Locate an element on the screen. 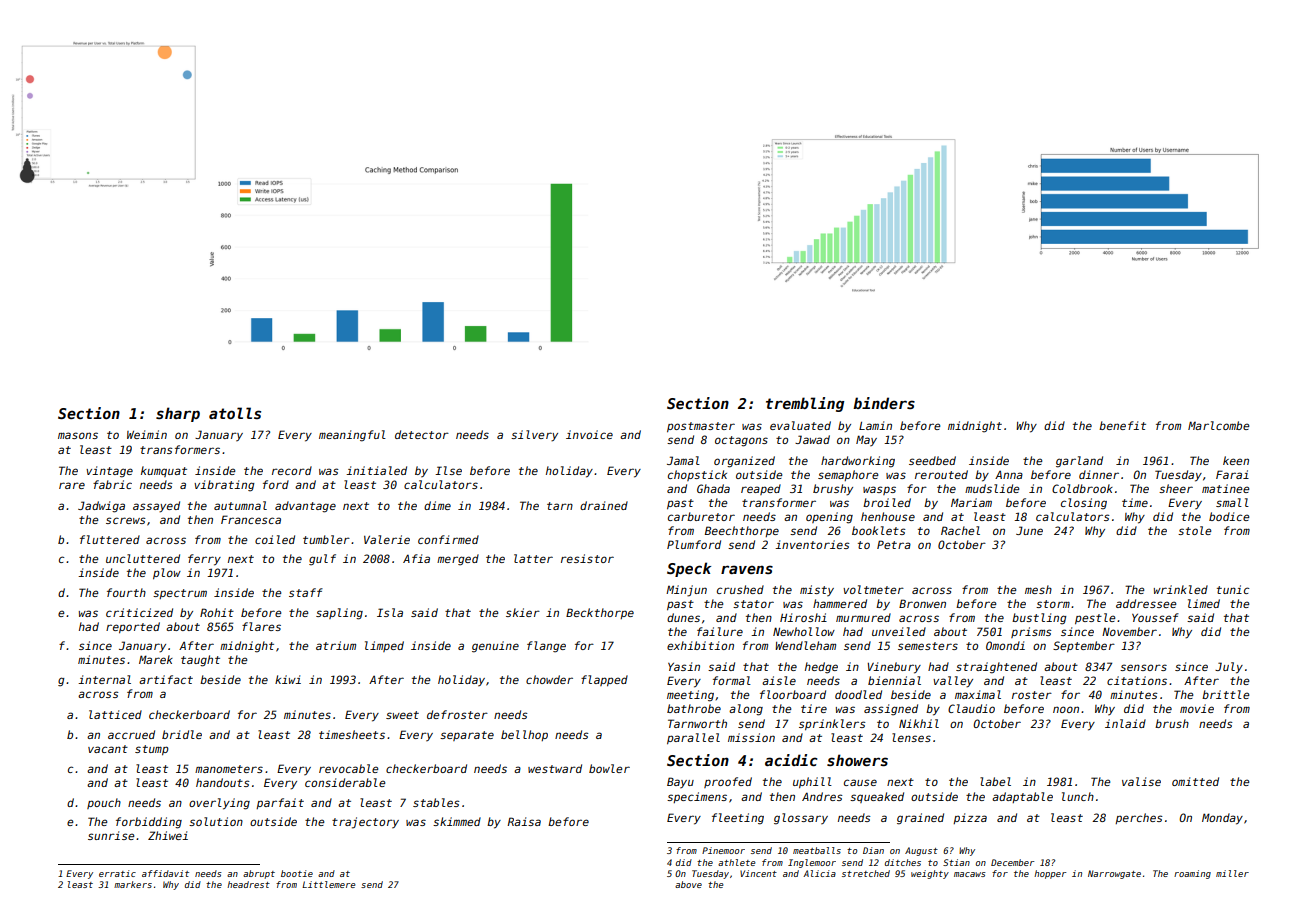 The image size is (1308, 924). sharp is located at coordinates (178, 414).
